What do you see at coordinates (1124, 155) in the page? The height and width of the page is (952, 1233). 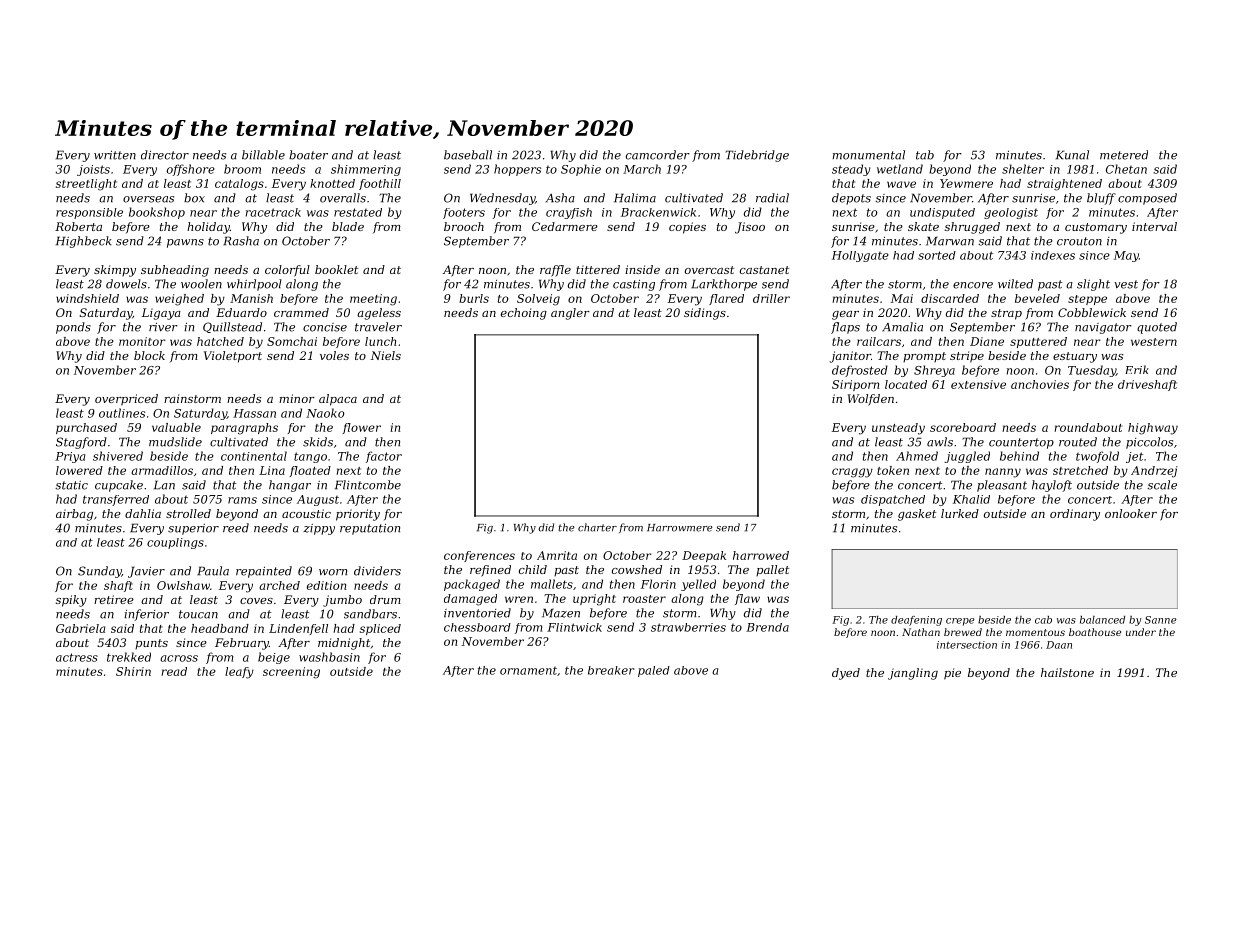 I see `metered` at bounding box center [1124, 155].
